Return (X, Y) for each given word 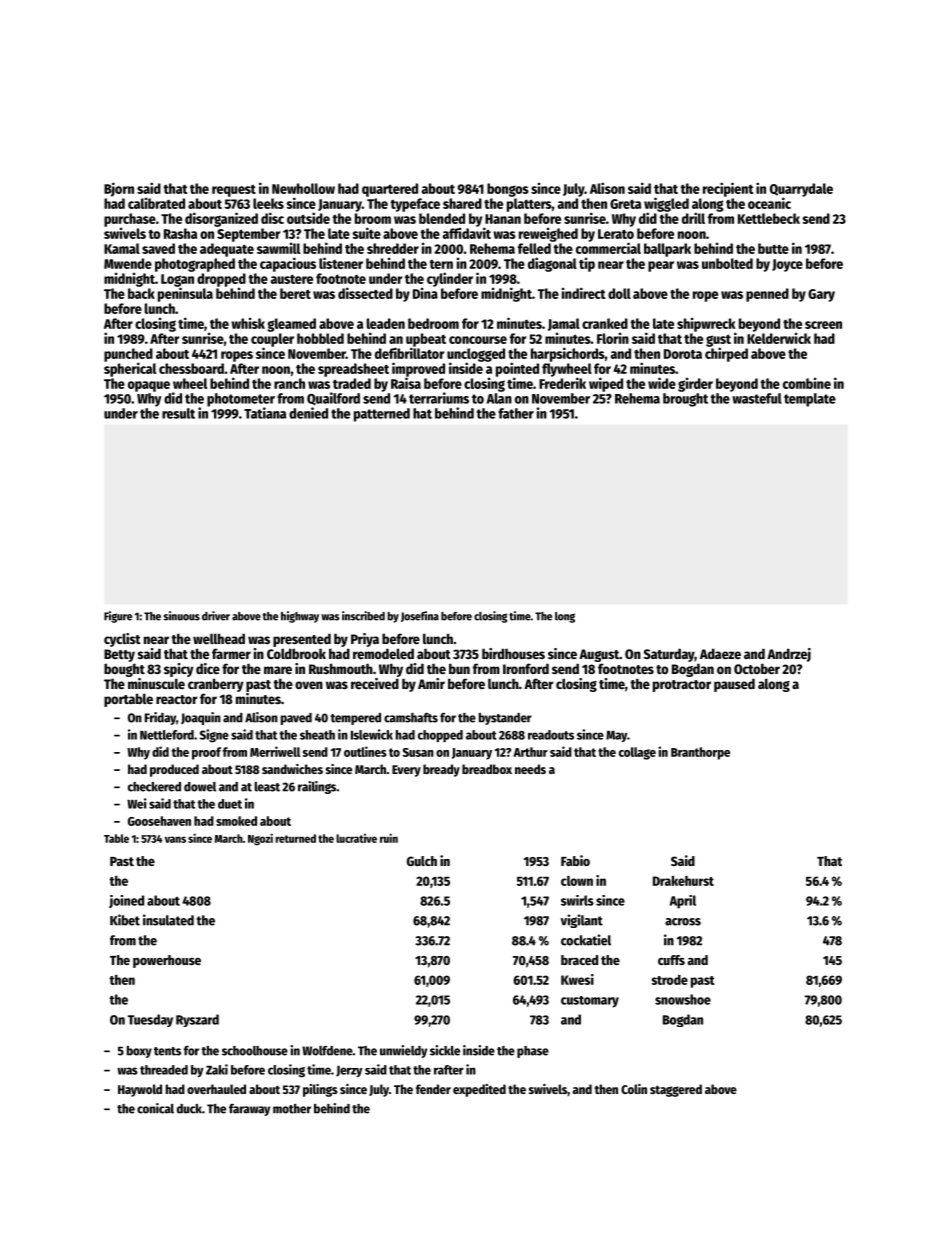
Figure (118, 617)
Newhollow (303, 188)
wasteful (757, 398)
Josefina (420, 616)
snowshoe (683, 999)
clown (577, 881)
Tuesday (150, 1020)
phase (533, 1052)
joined (126, 901)
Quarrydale (801, 190)
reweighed (548, 234)
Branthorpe (700, 753)
